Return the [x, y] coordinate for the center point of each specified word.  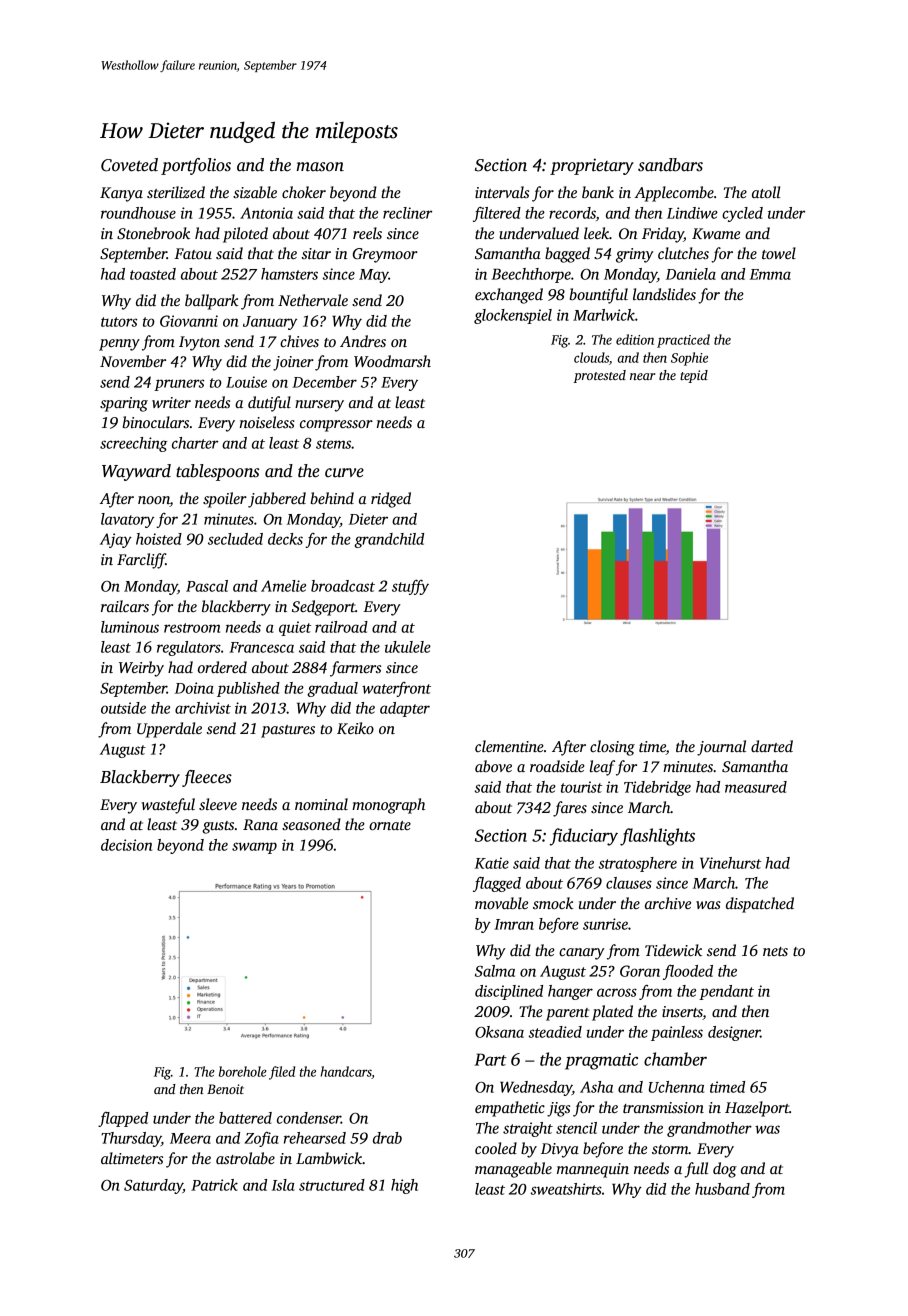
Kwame [716, 233]
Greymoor [385, 255]
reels [367, 233]
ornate [390, 825]
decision [126, 845]
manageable [513, 1170]
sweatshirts [566, 1189]
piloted [245, 235]
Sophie [689, 359]
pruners [179, 385]
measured [756, 787]
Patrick [214, 1185]
